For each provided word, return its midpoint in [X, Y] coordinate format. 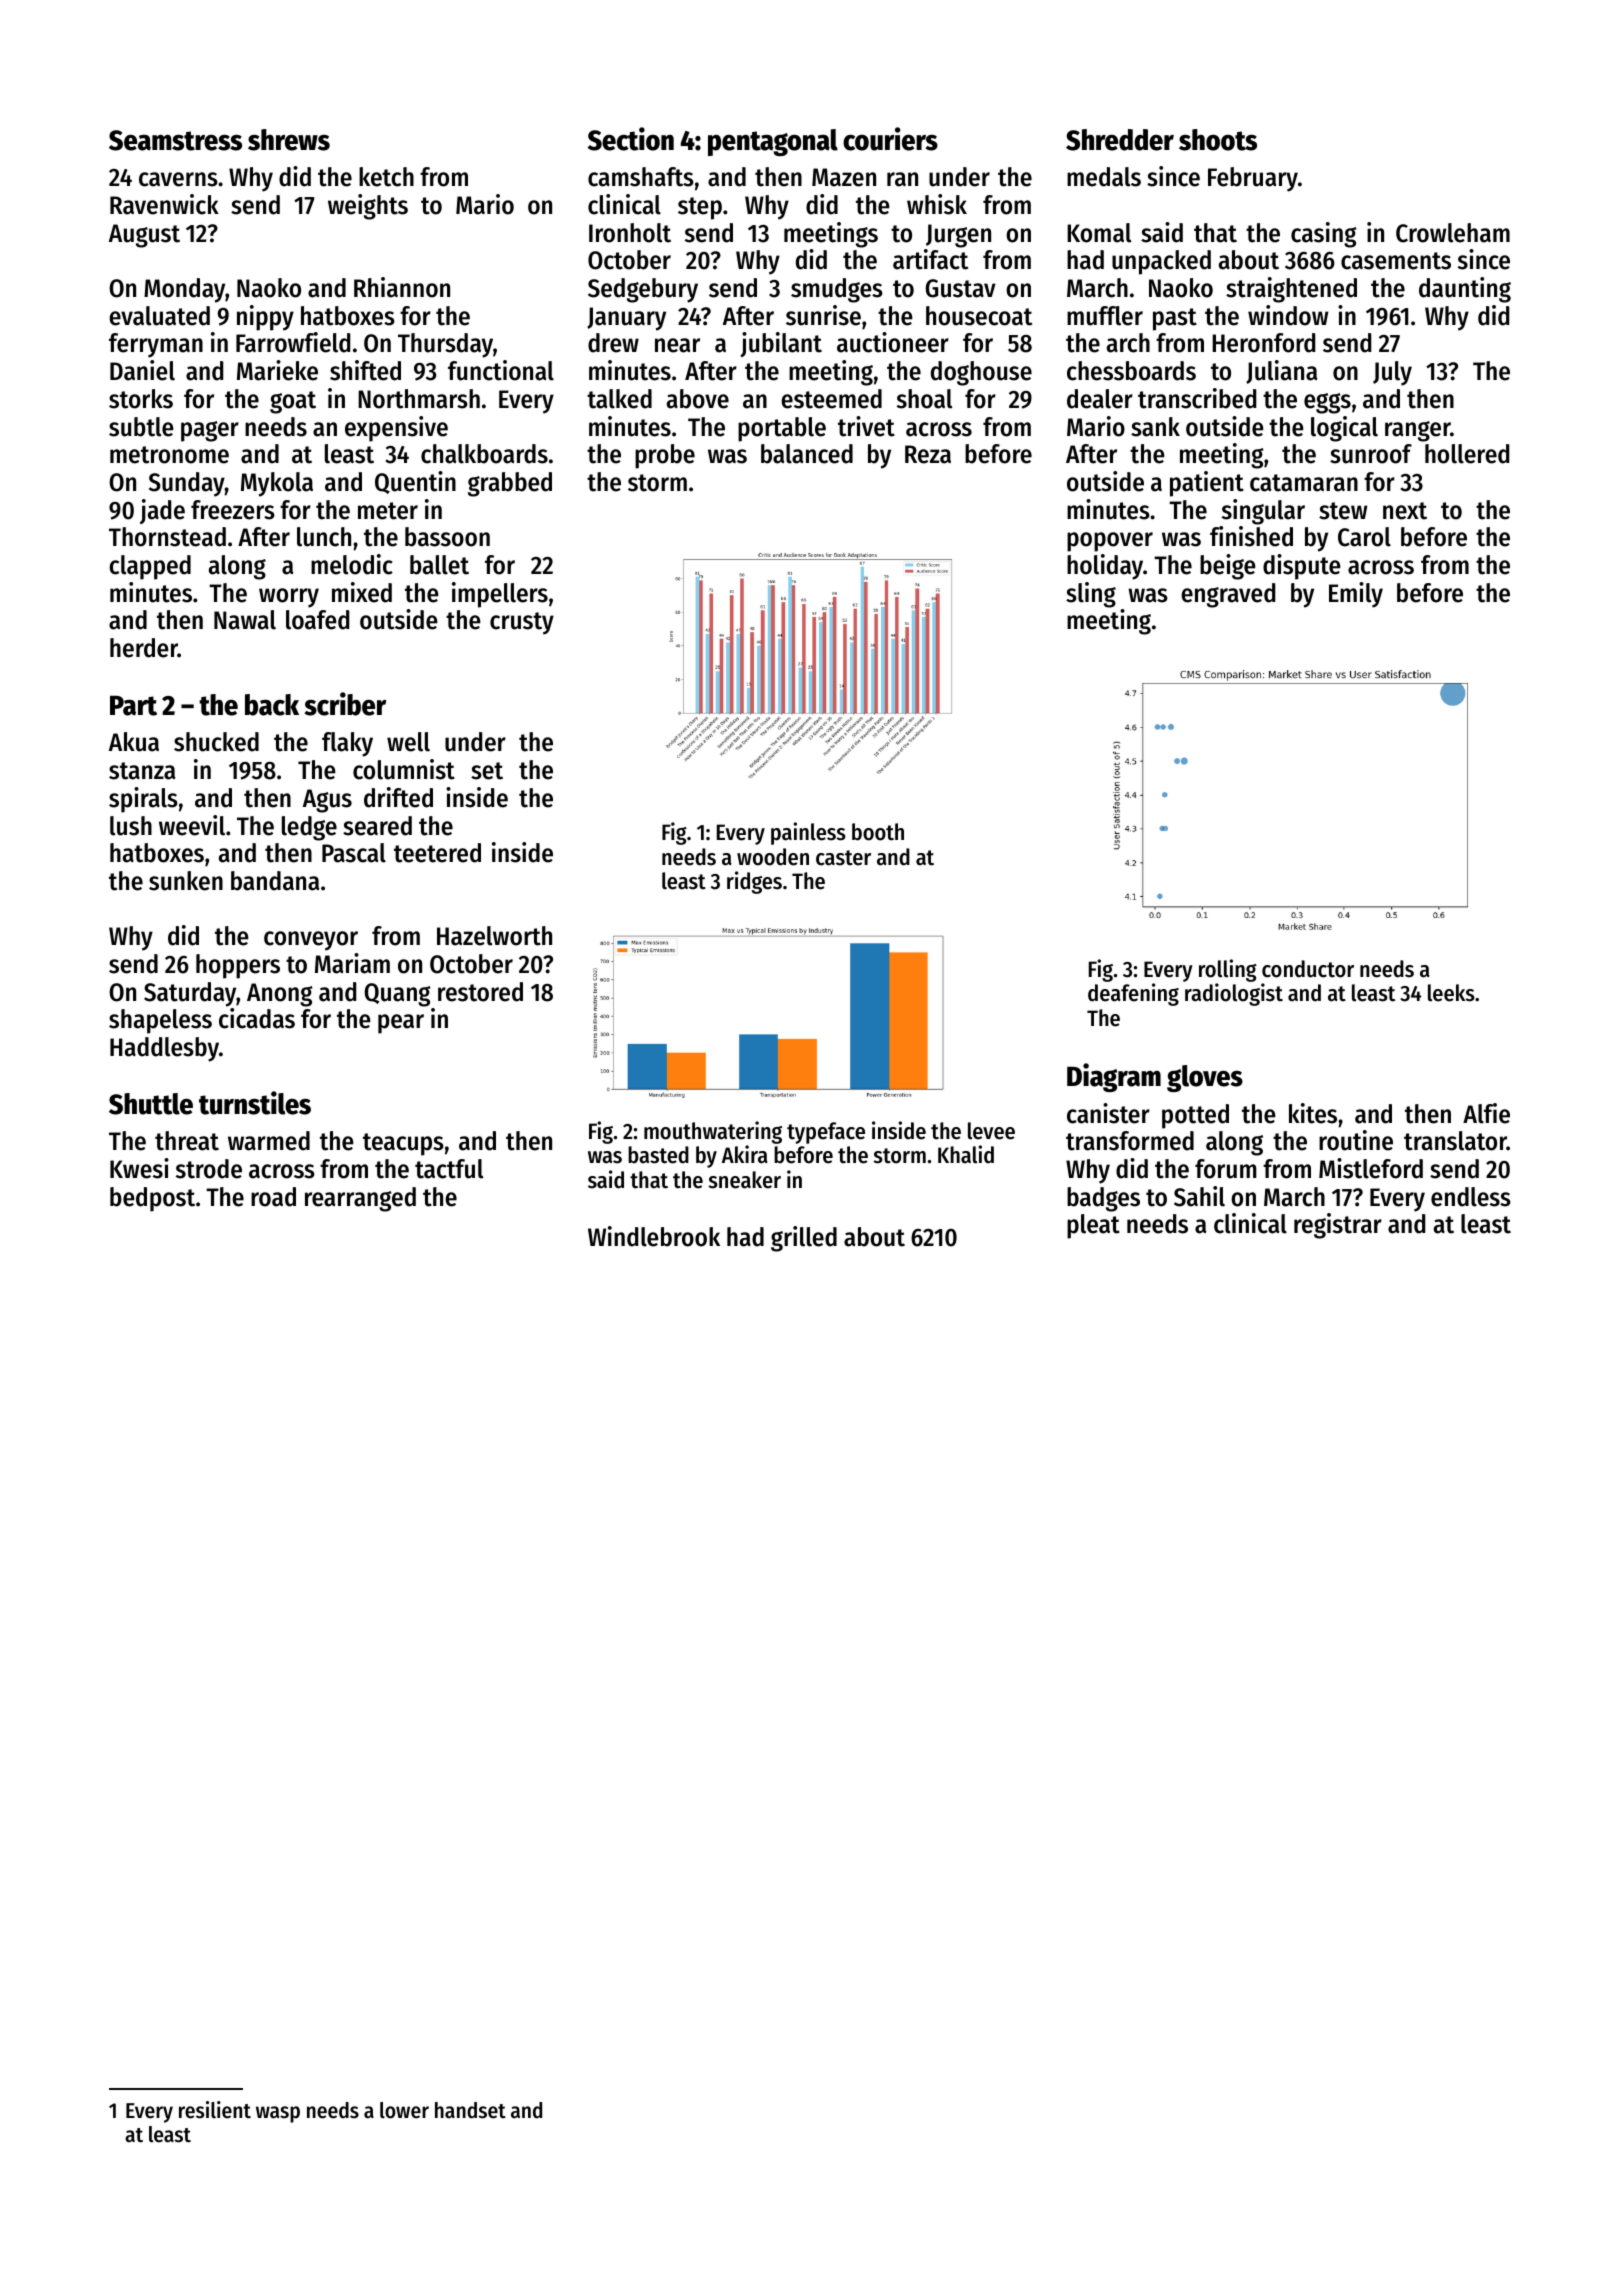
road [273, 1197]
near [677, 345]
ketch [386, 177]
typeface [826, 1133]
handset [470, 2110]
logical [1344, 429]
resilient [215, 2110]
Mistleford [1371, 1168]
